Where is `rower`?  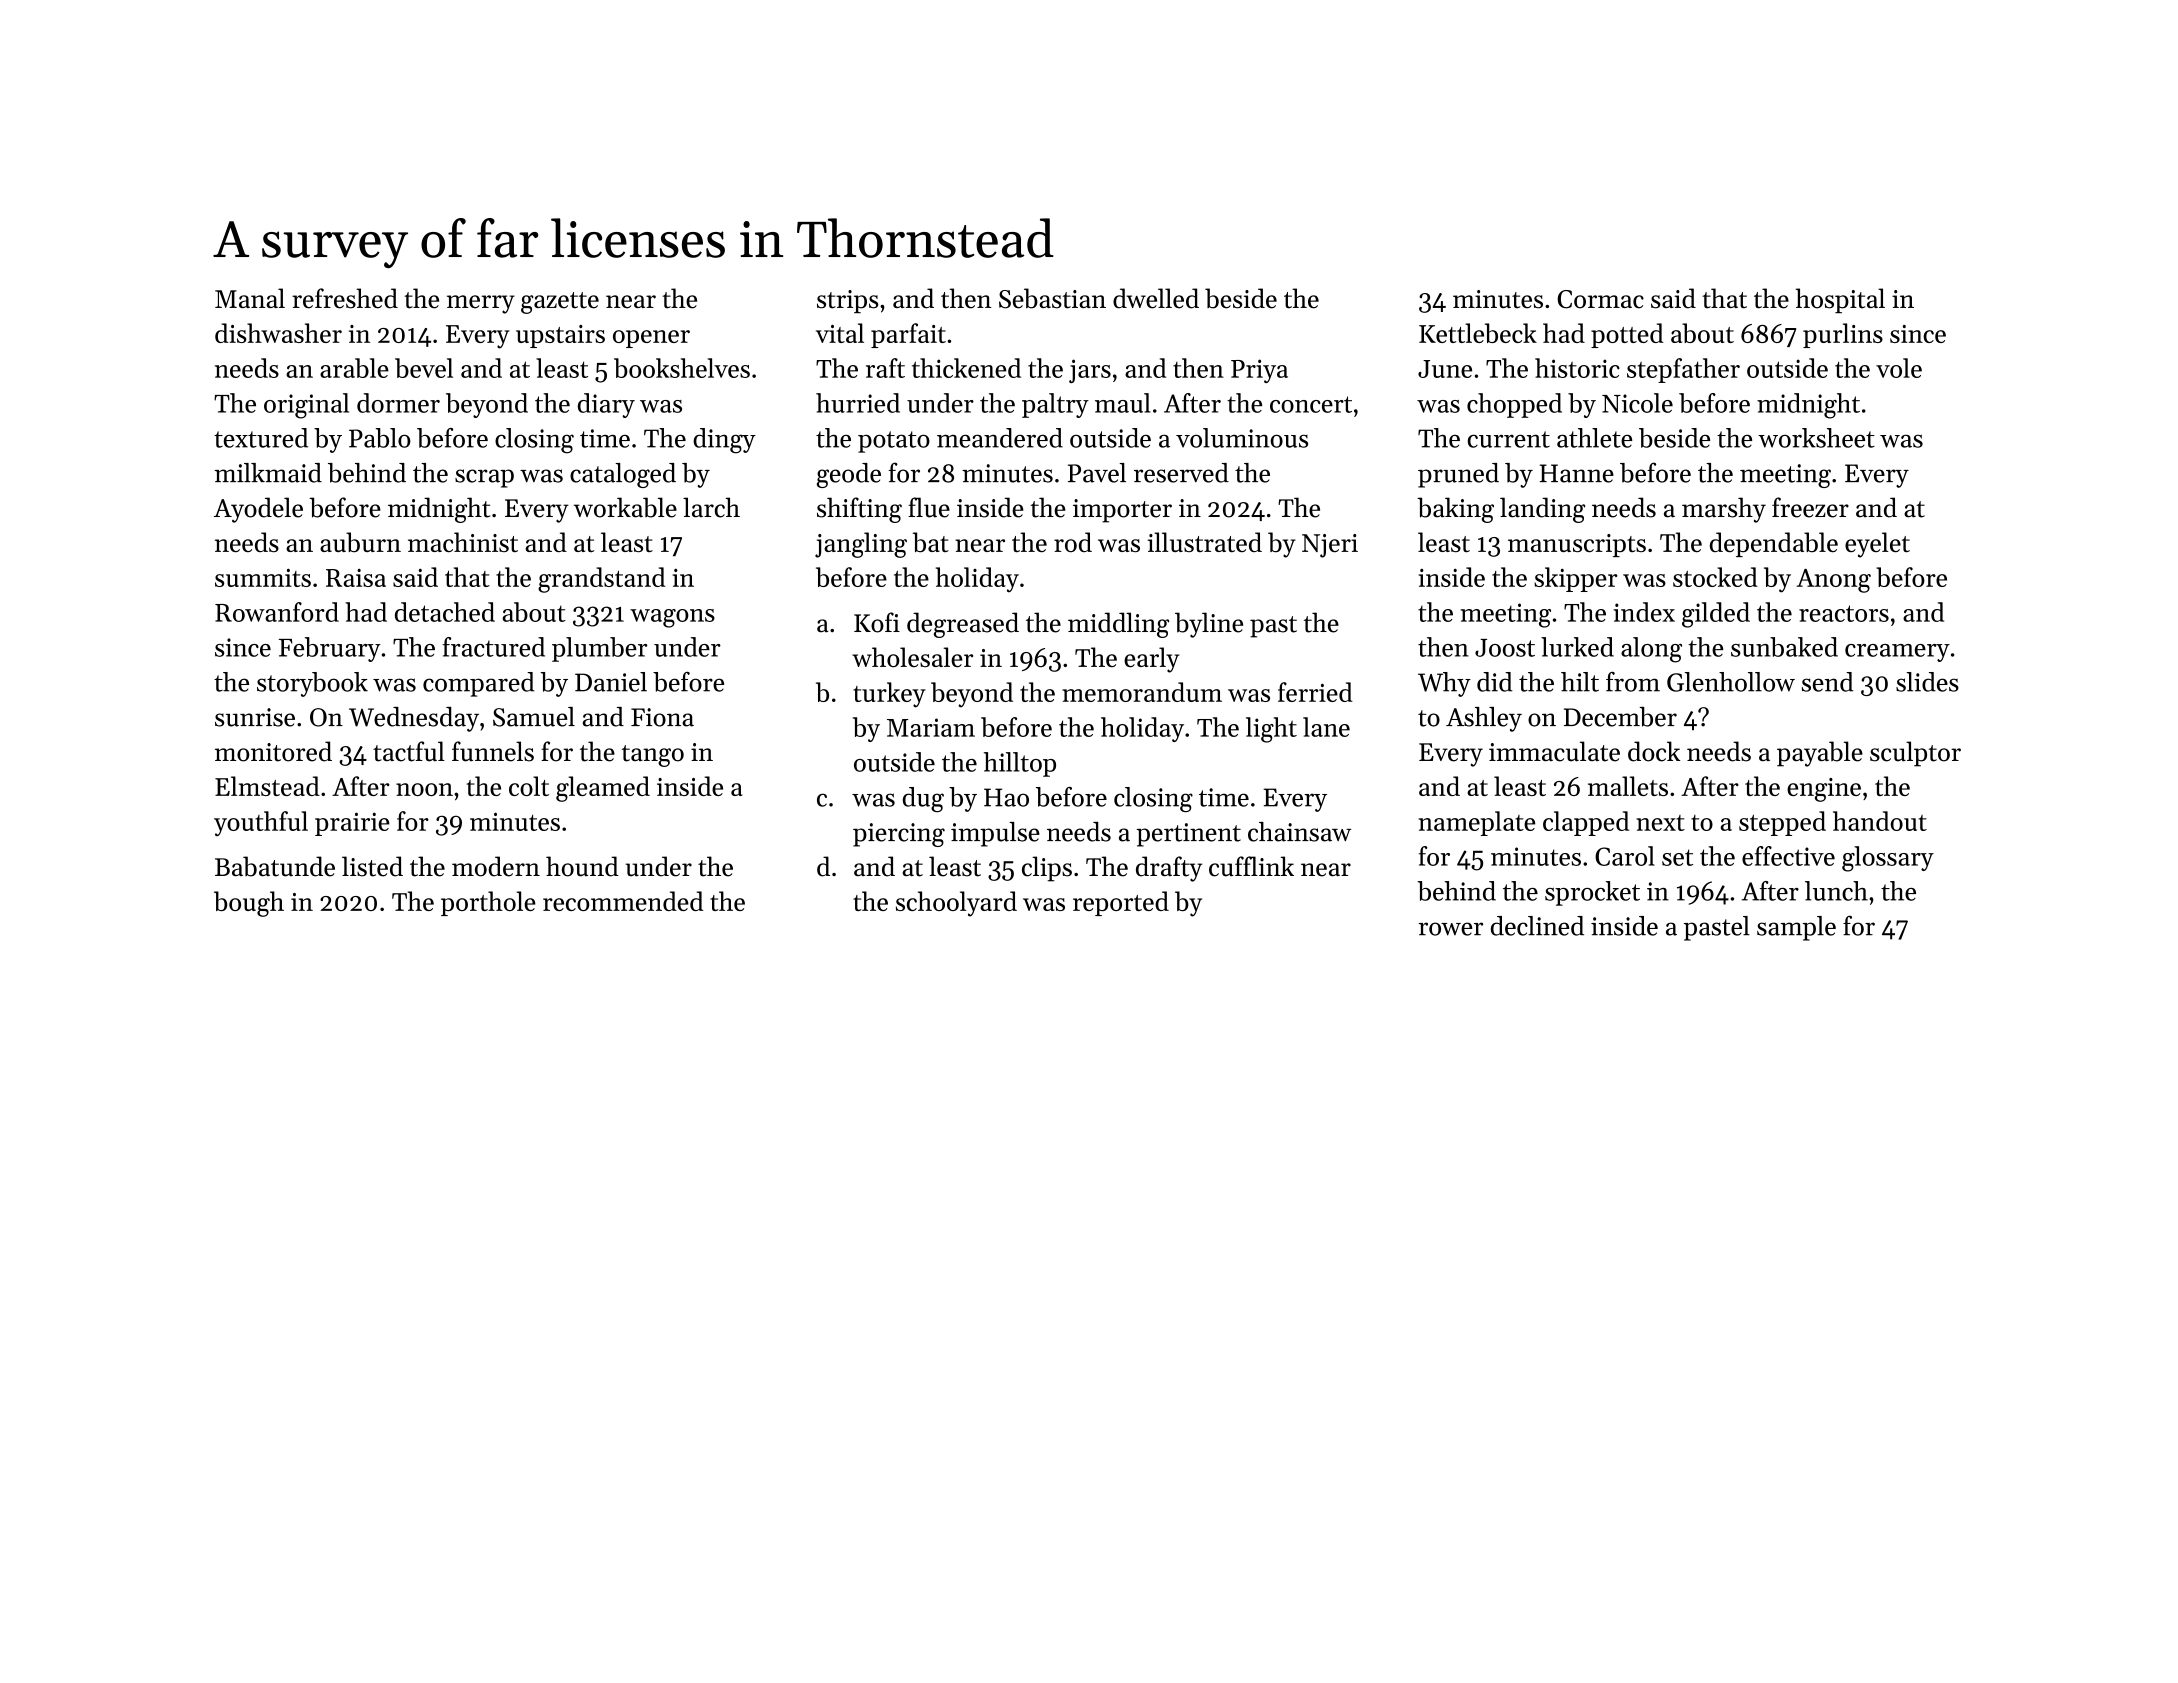 rower is located at coordinates (1451, 929).
